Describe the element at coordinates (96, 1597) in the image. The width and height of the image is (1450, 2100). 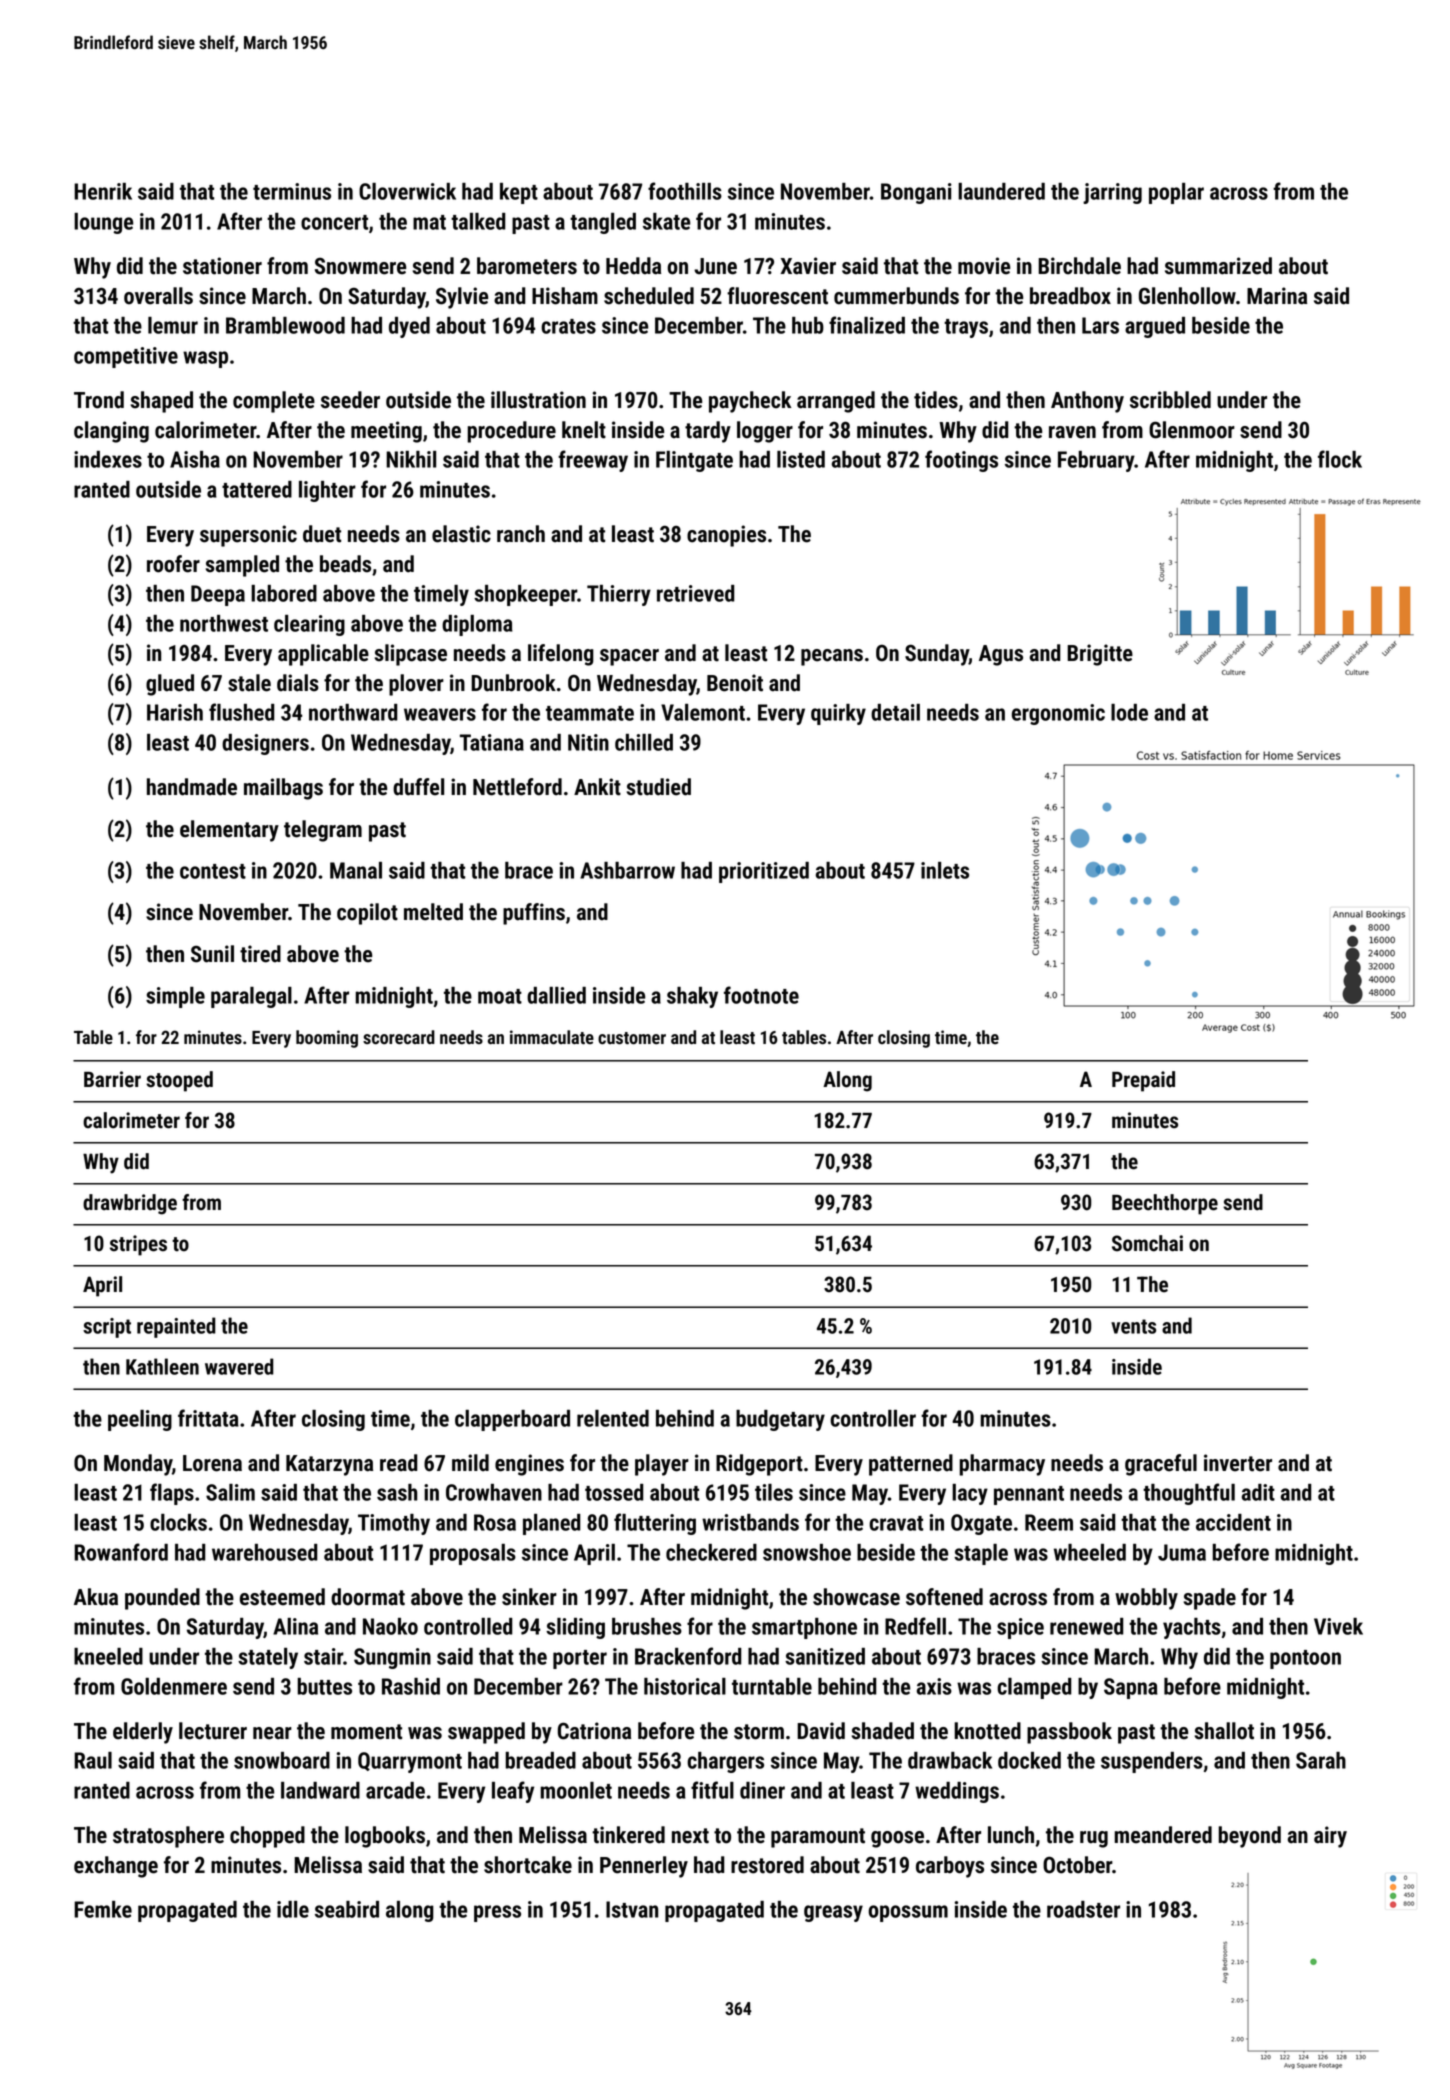
I see `Akua` at that location.
